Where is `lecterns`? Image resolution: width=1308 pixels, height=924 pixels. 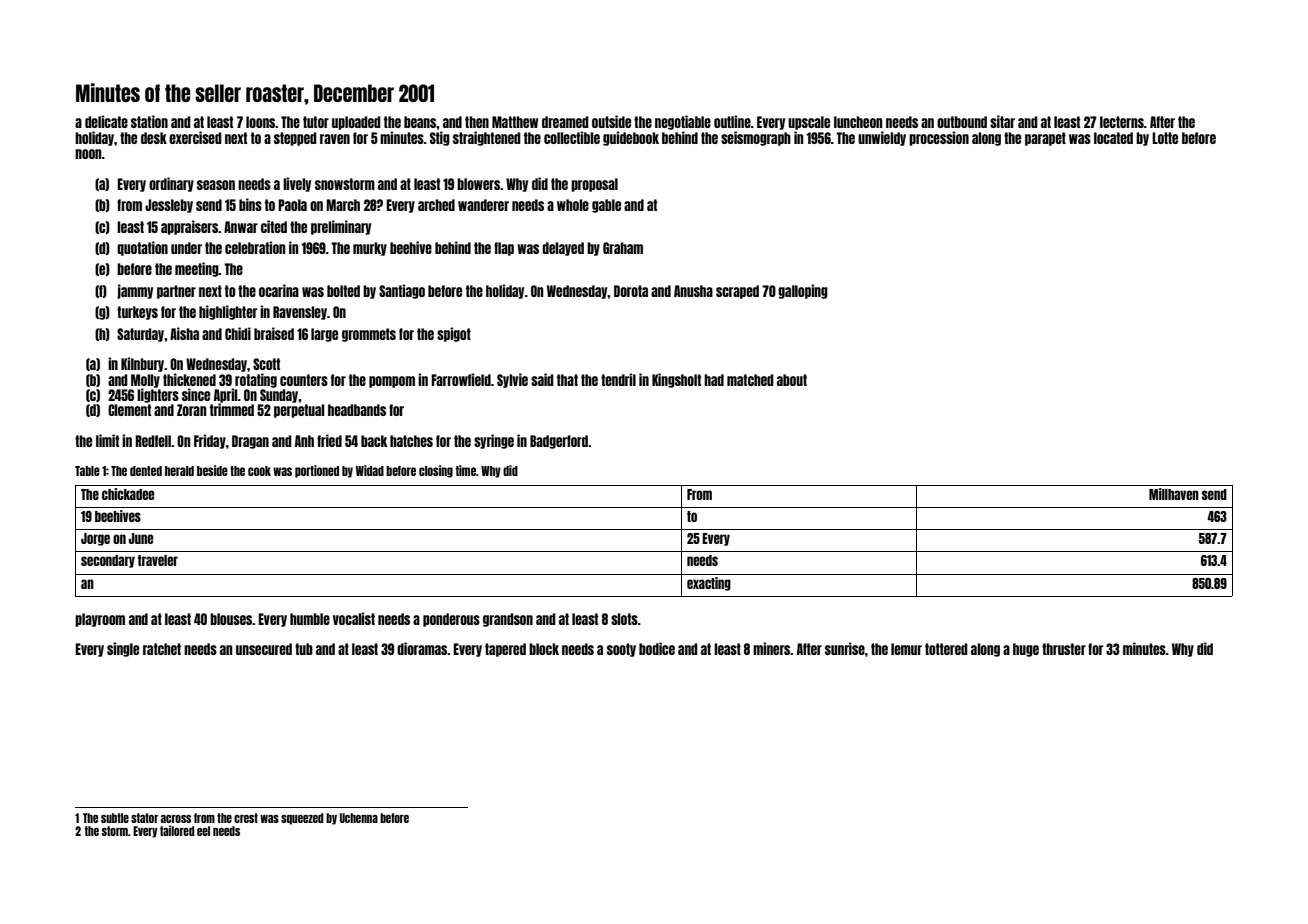
lecterns is located at coordinates (1122, 122).
